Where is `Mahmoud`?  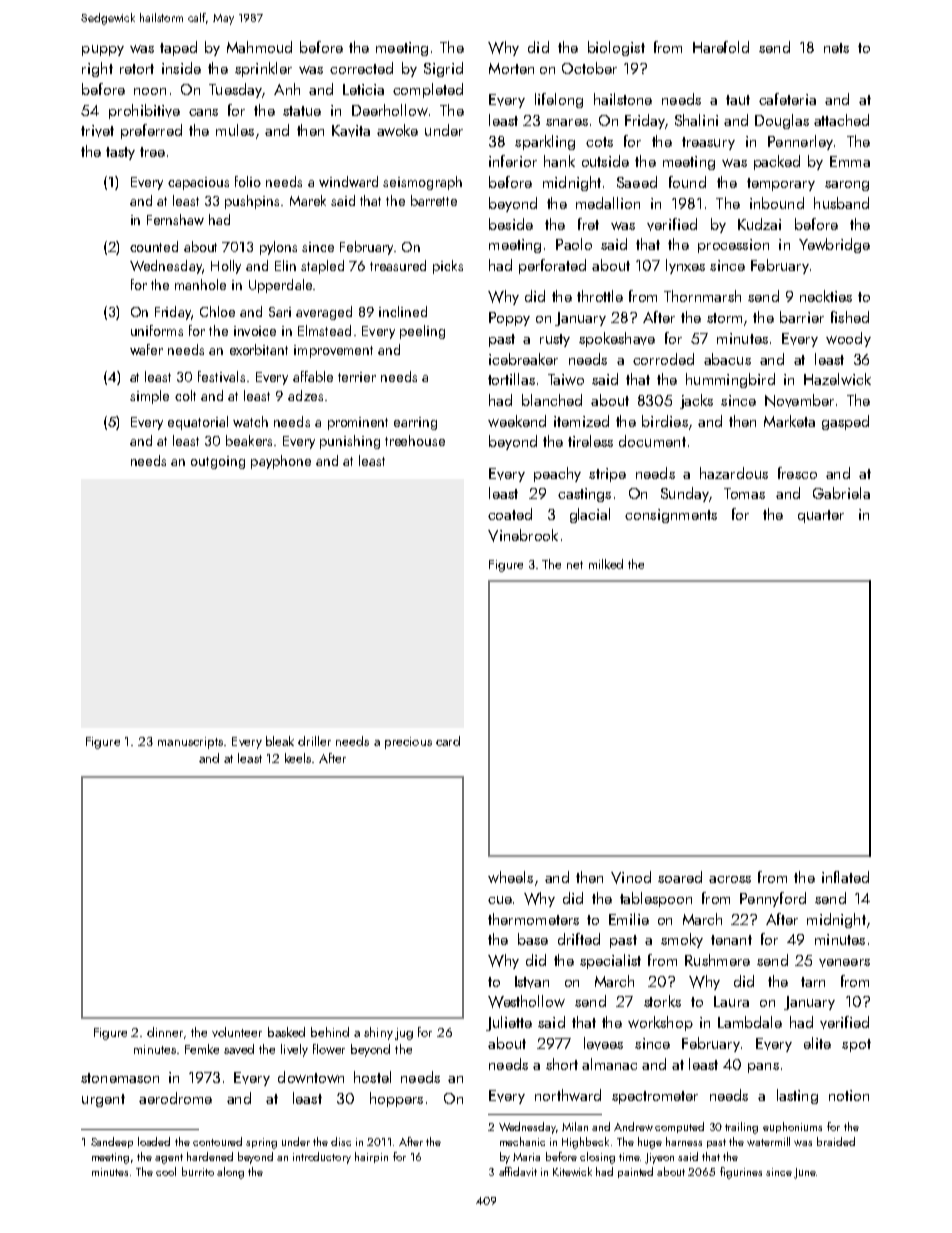 Mahmoud is located at coordinates (259, 47).
